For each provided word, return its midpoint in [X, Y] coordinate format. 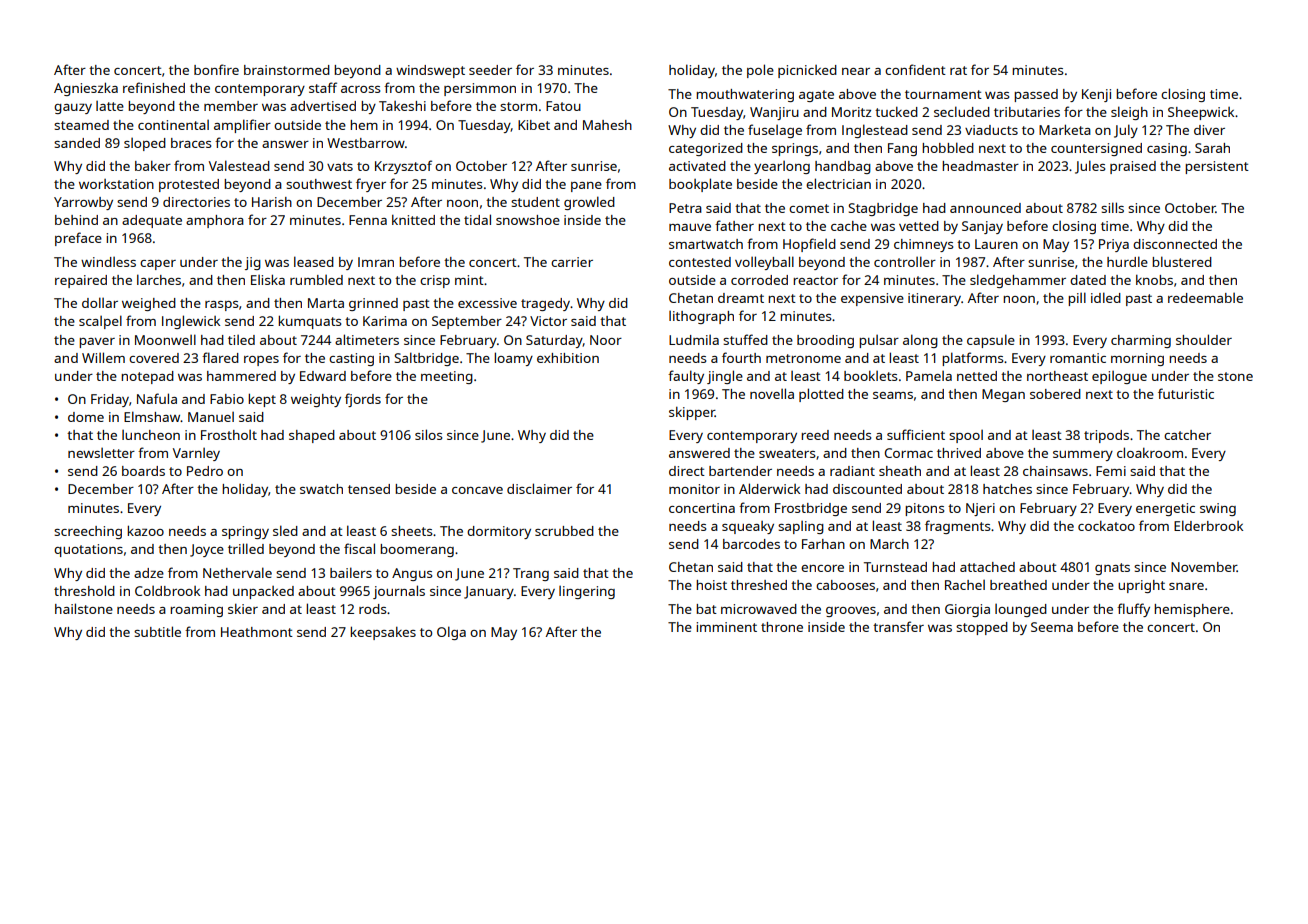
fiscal [359, 548]
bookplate [700, 185]
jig [253, 263]
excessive [487, 303]
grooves [851, 612]
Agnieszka [86, 89]
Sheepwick [1201, 113]
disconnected [1175, 244]
